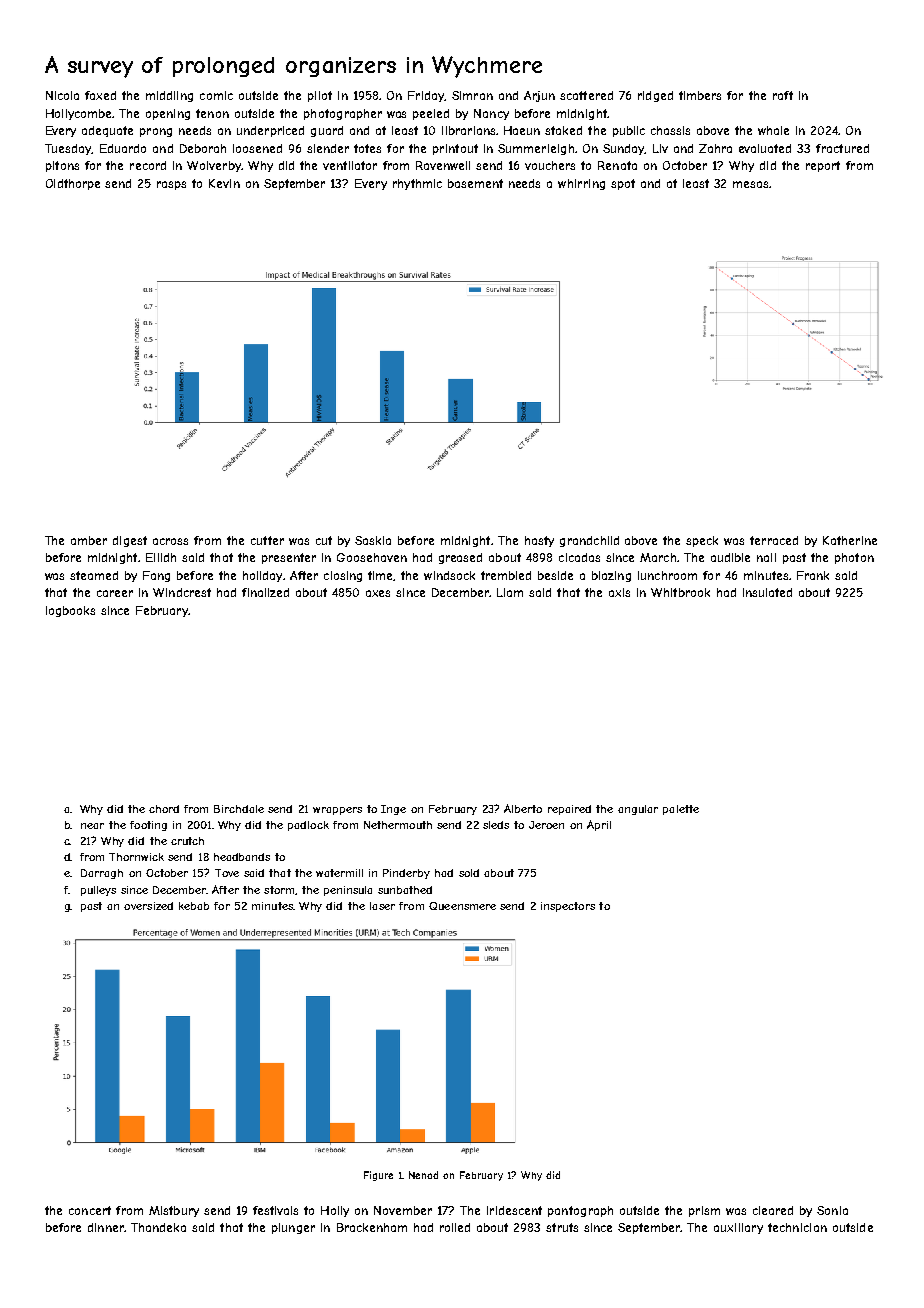  What do you see at coordinates (171, 185) in the page?
I see `rasps` at bounding box center [171, 185].
